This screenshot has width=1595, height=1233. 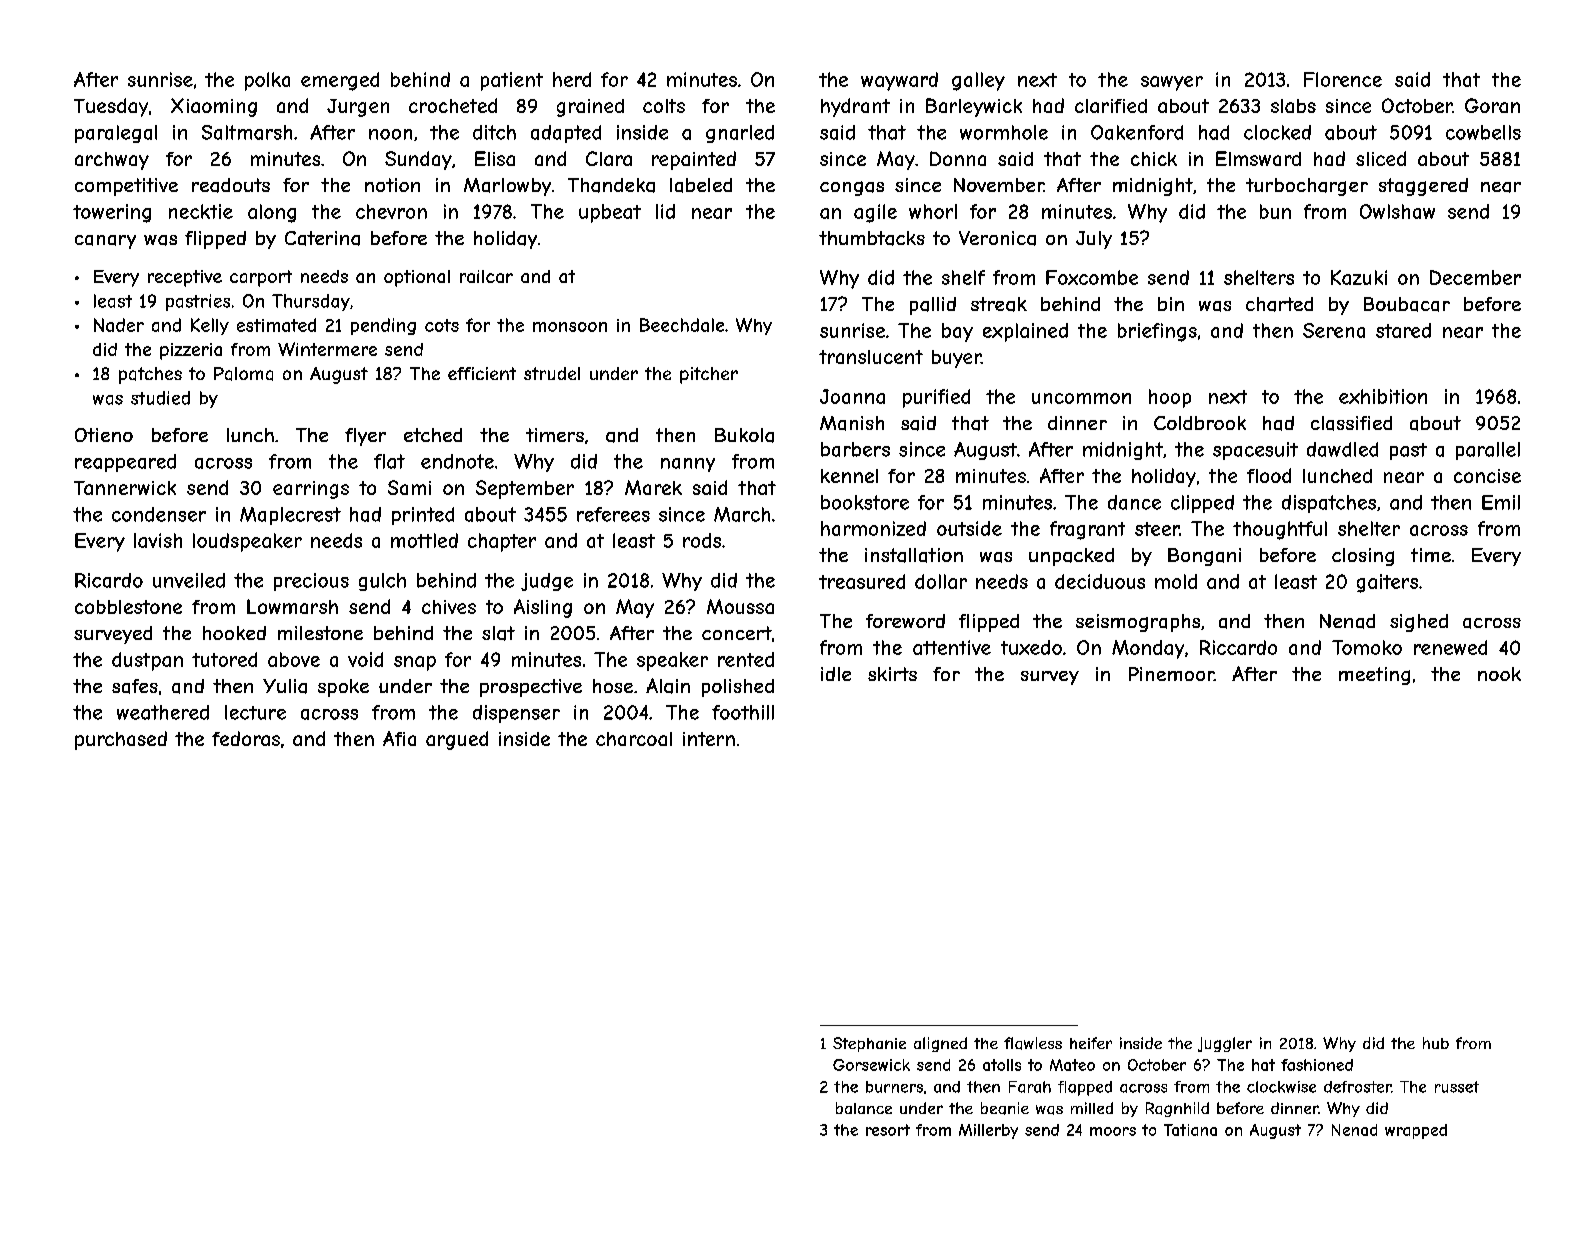 What do you see at coordinates (267, 81) in the screenshot?
I see `polka` at bounding box center [267, 81].
